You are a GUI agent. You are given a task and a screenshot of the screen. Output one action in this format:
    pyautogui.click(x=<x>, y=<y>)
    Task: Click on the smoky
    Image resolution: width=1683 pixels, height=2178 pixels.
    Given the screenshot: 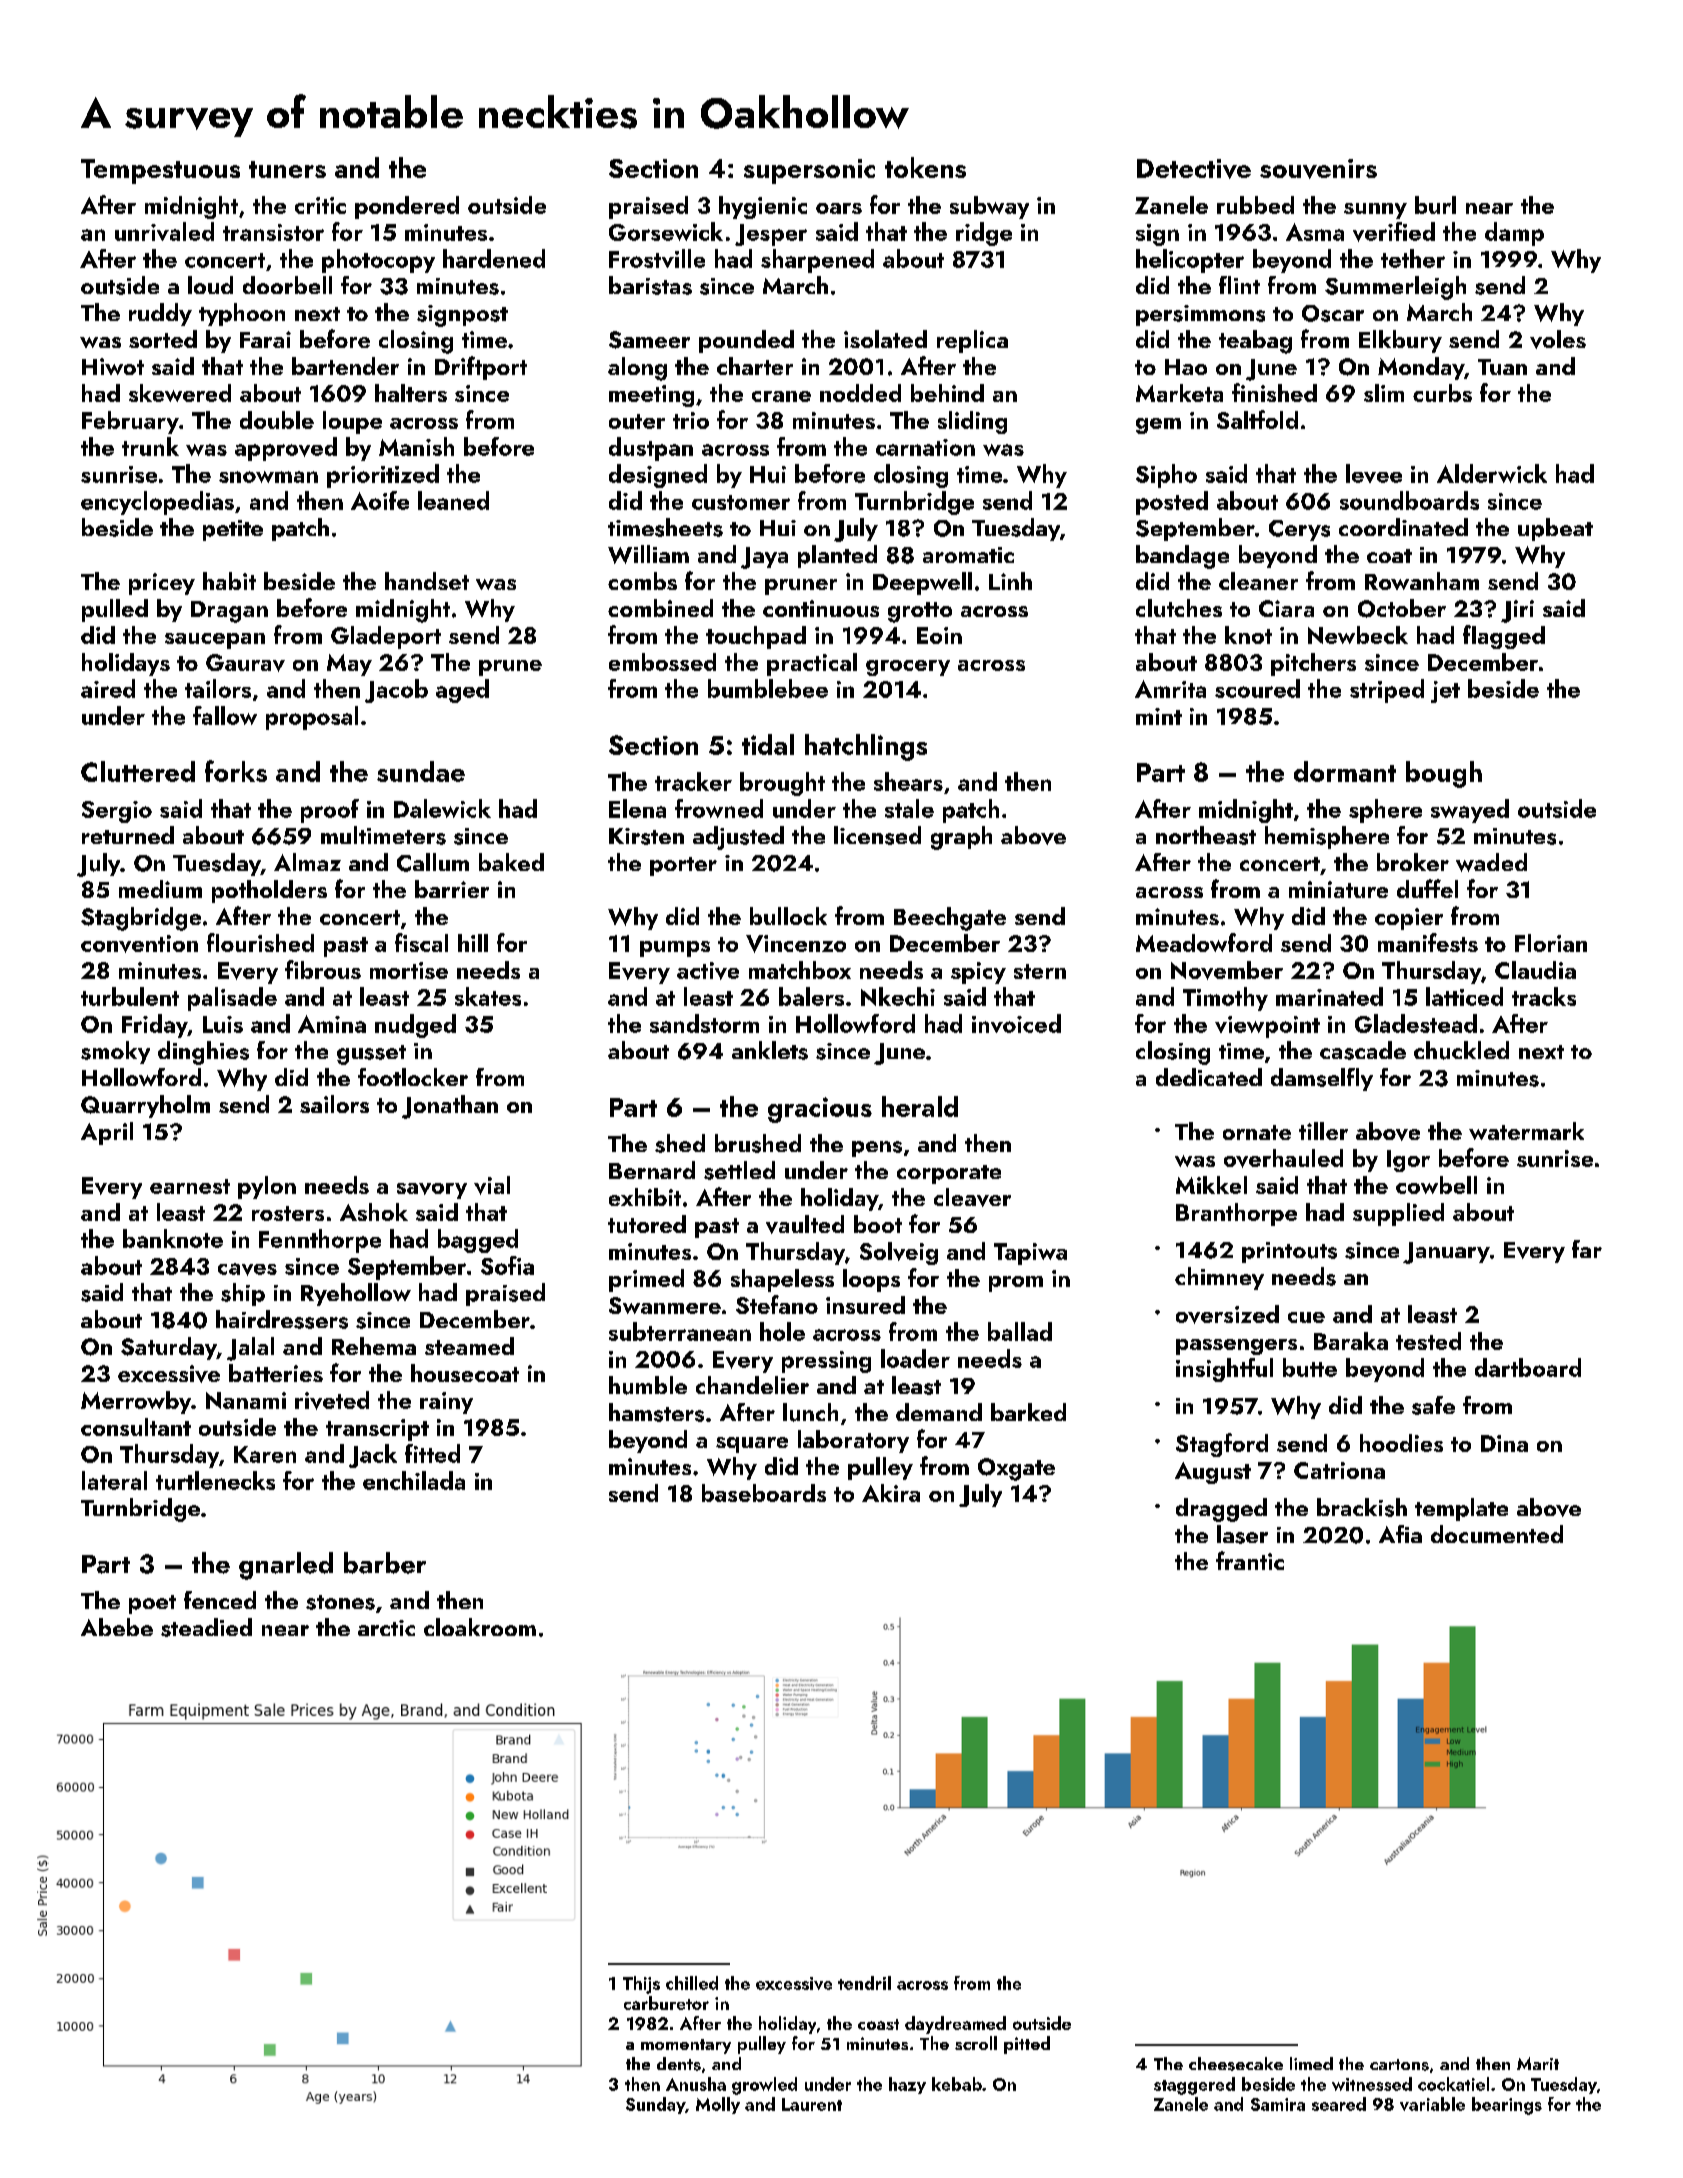 What is the action you would take?
    pyautogui.click(x=115, y=1052)
